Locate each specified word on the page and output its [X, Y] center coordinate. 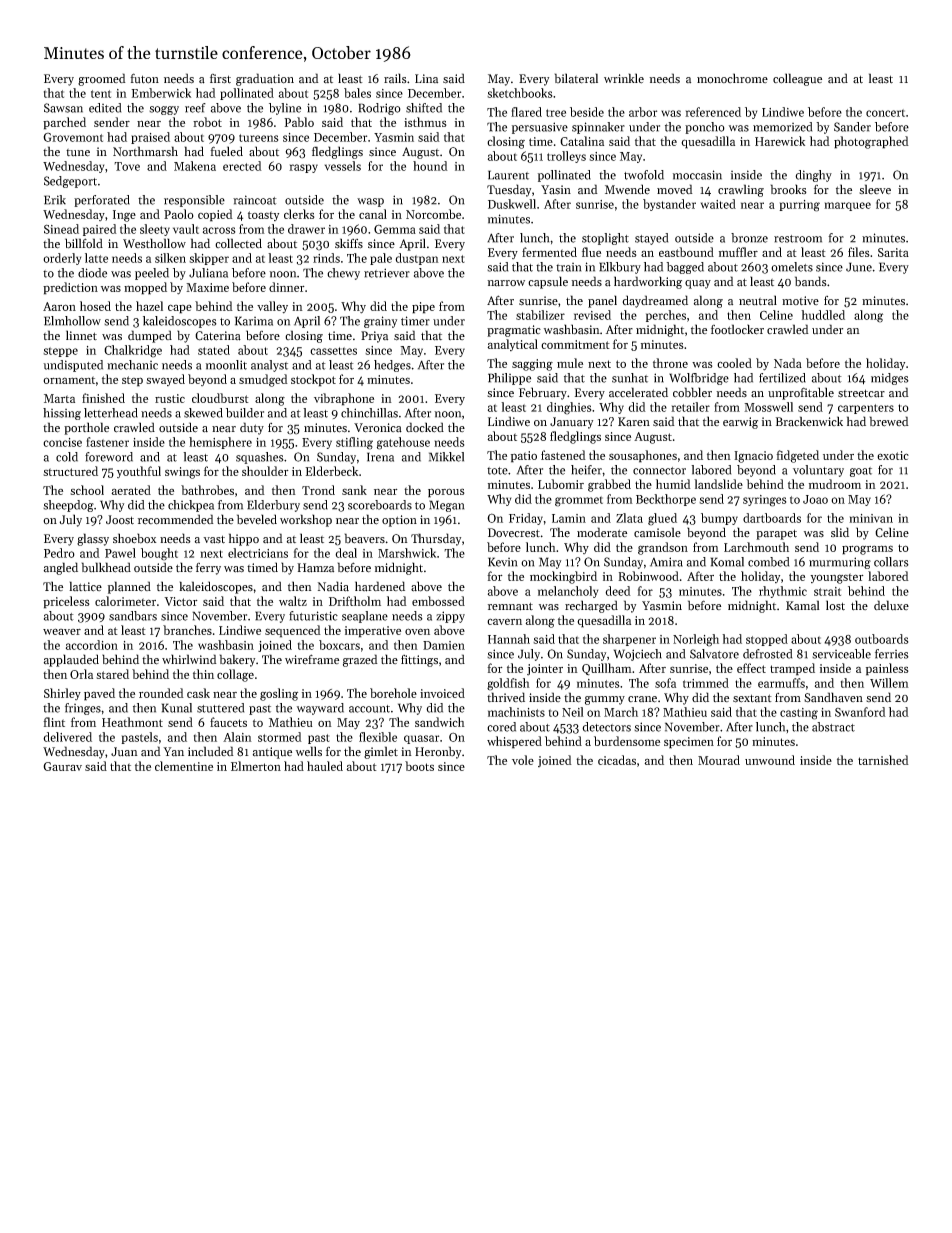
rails [395, 78]
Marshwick [407, 553]
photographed [871, 142]
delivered [67, 737]
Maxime [207, 287]
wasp [370, 202]
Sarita [893, 252]
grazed [360, 660]
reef [195, 108]
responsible [194, 201]
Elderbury [273, 506]
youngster [837, 578]
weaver [62, 631]
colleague [797, 79]
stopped [767, 640]
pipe [423, 308]
